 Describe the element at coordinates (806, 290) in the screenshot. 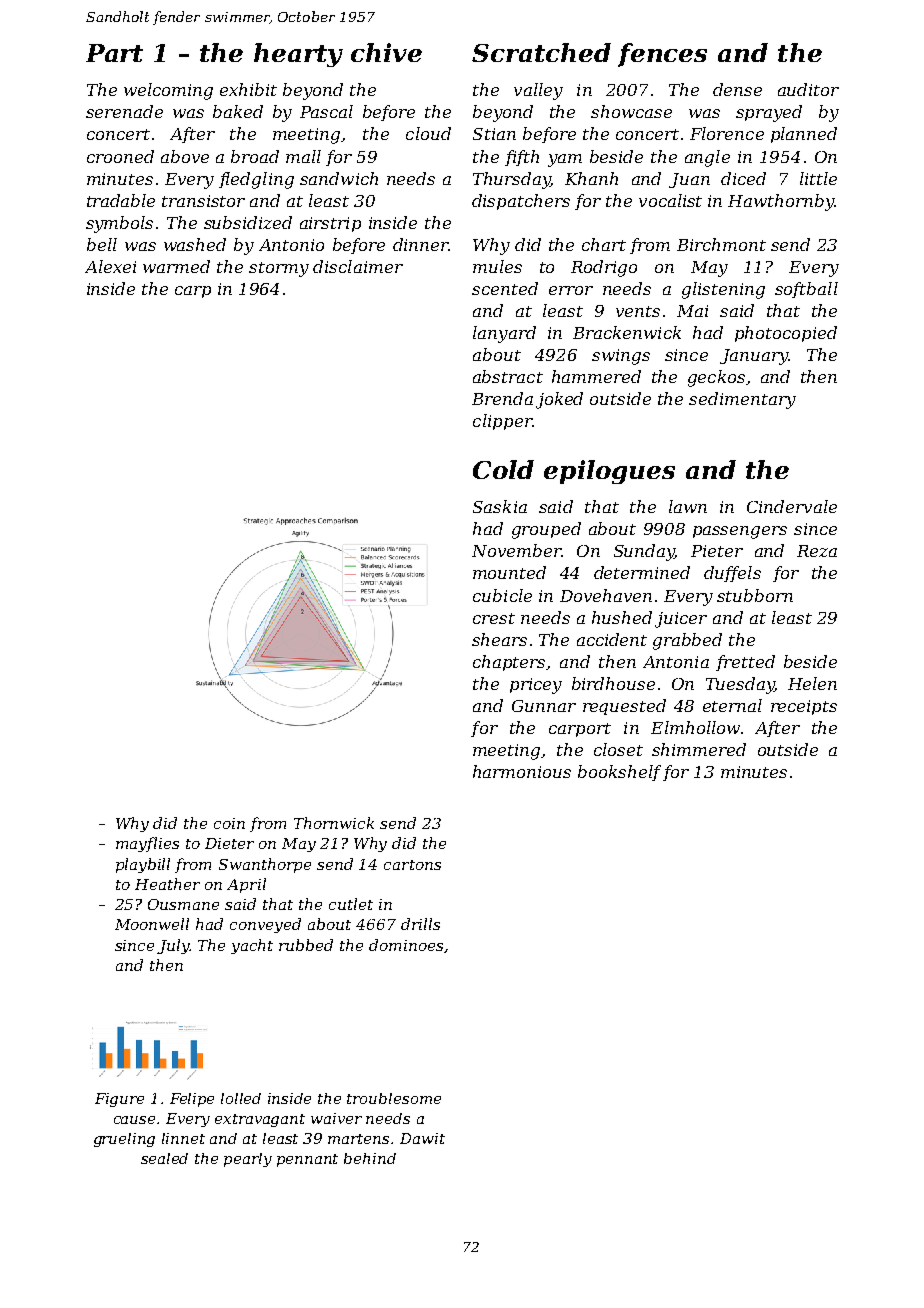

I see `softball` at that location.
